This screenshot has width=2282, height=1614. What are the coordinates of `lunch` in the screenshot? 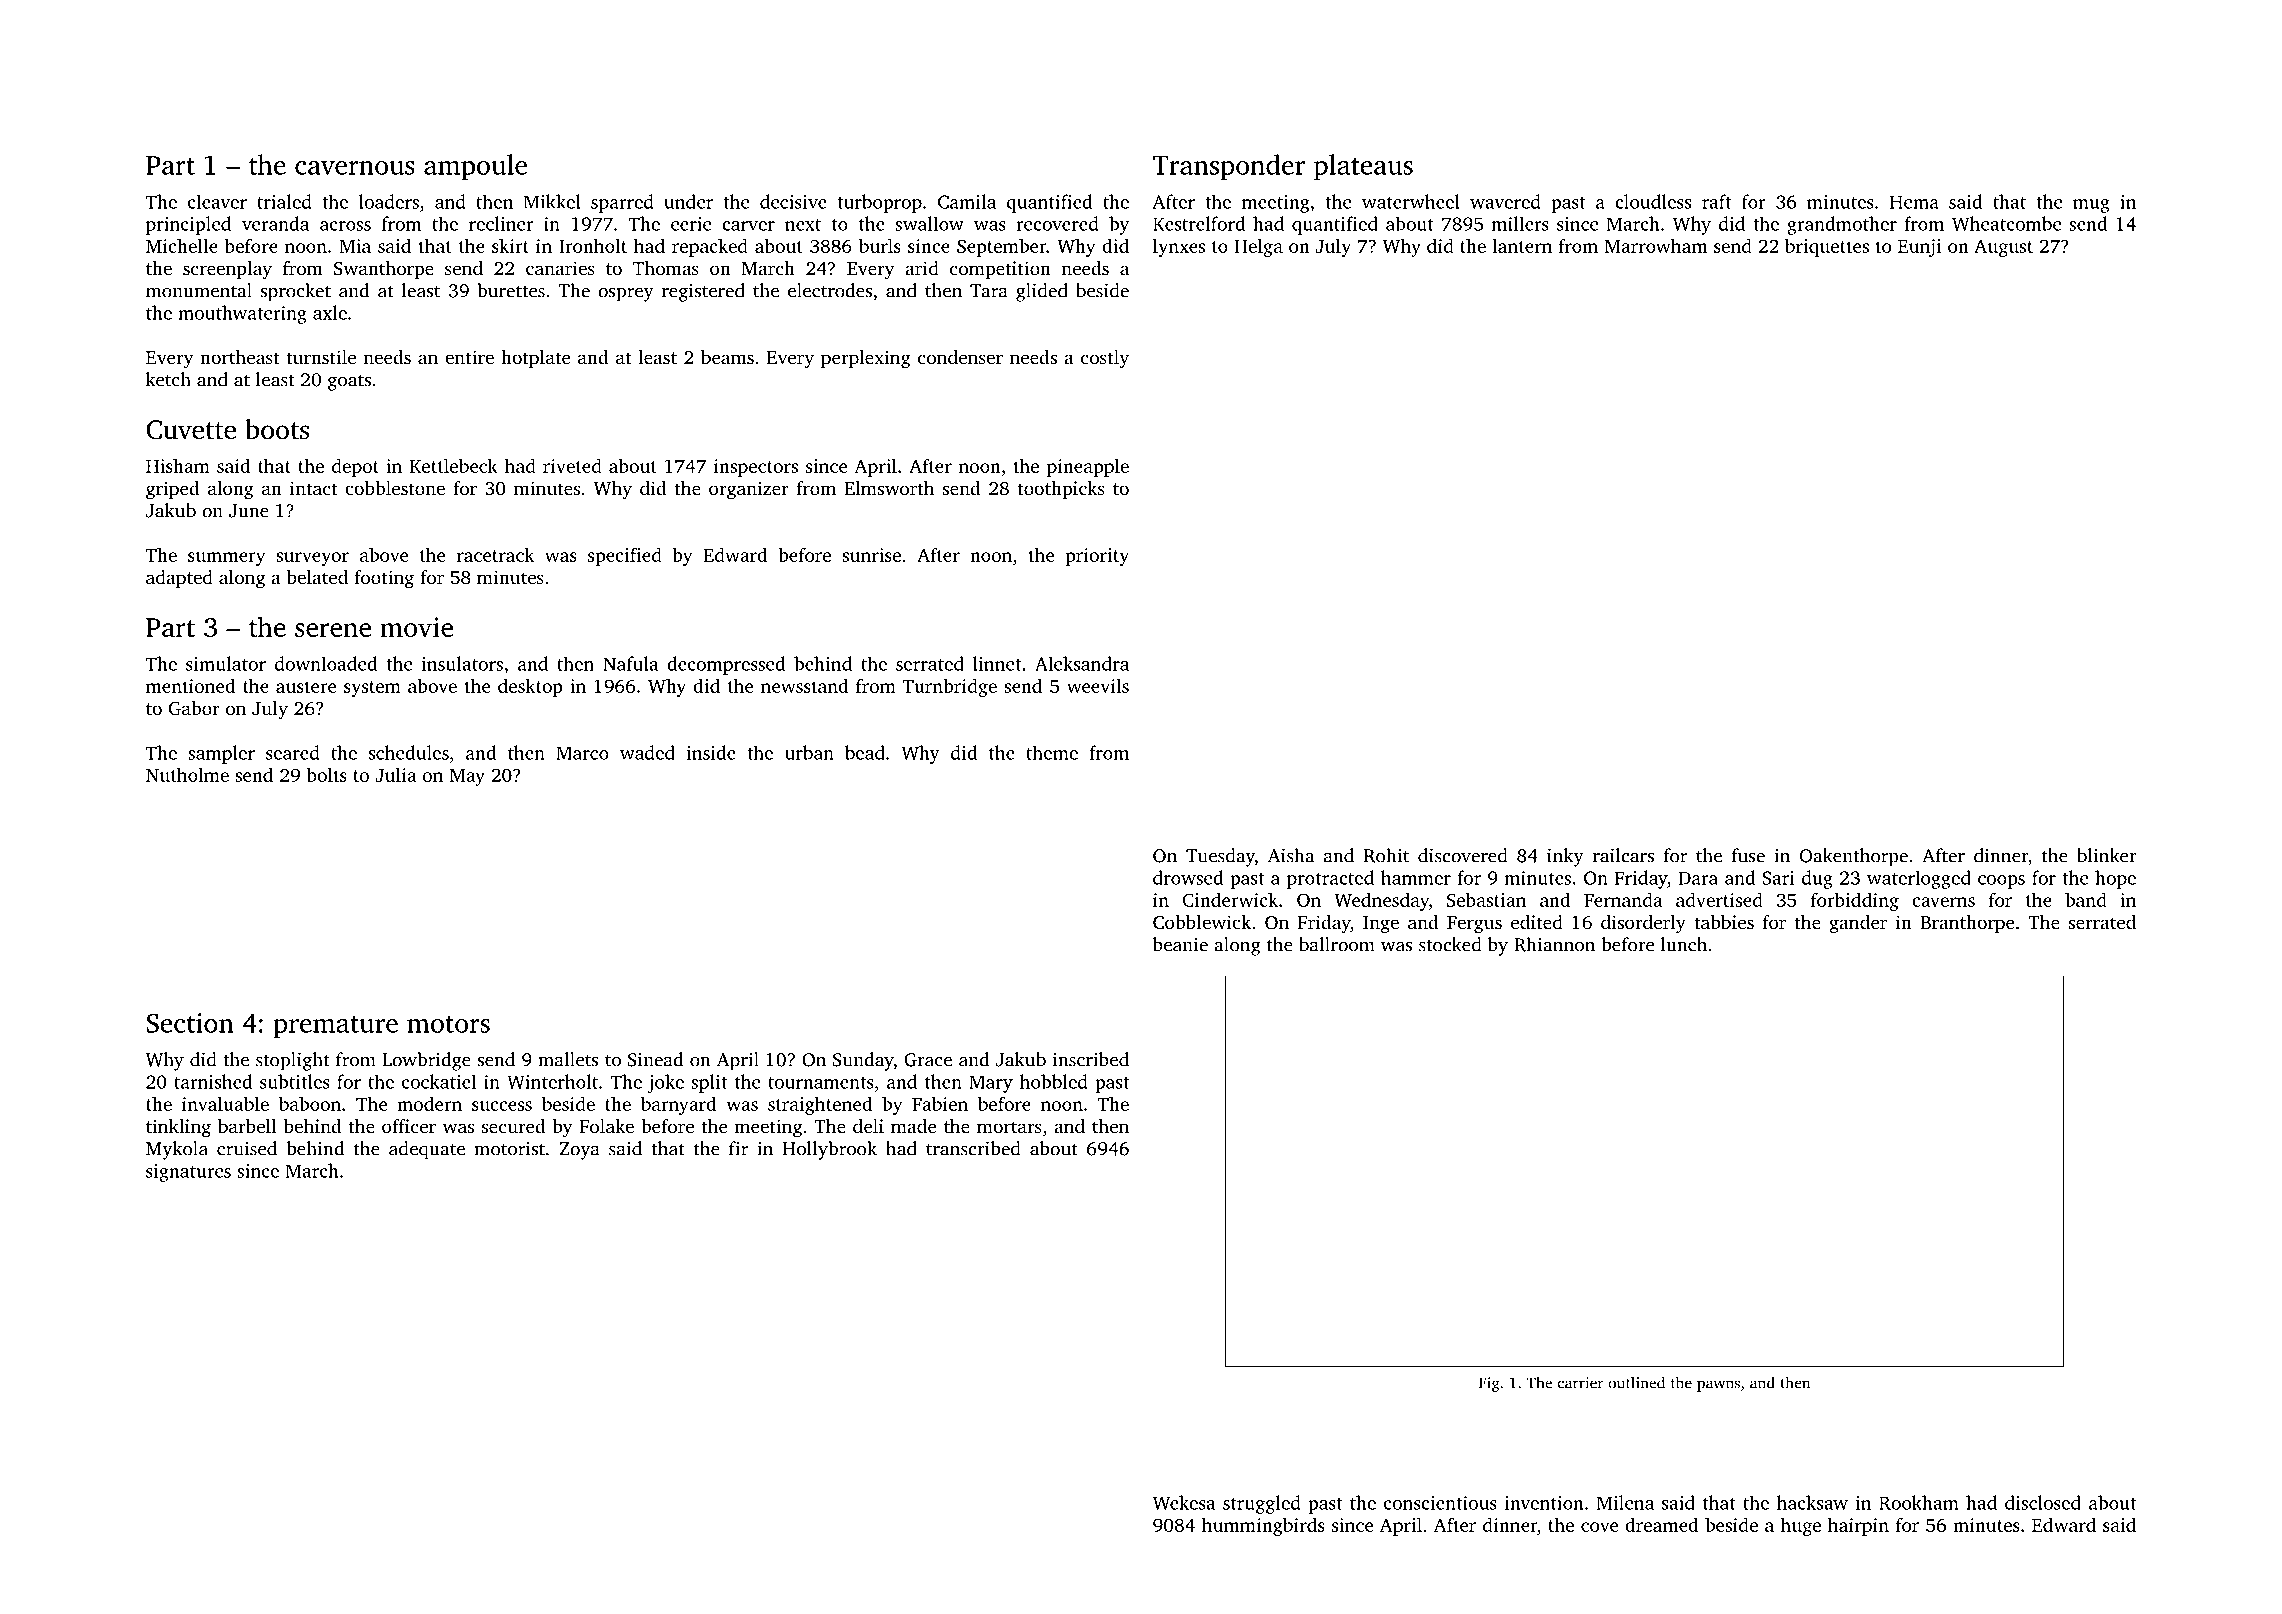 It's located at (1684, 944).
